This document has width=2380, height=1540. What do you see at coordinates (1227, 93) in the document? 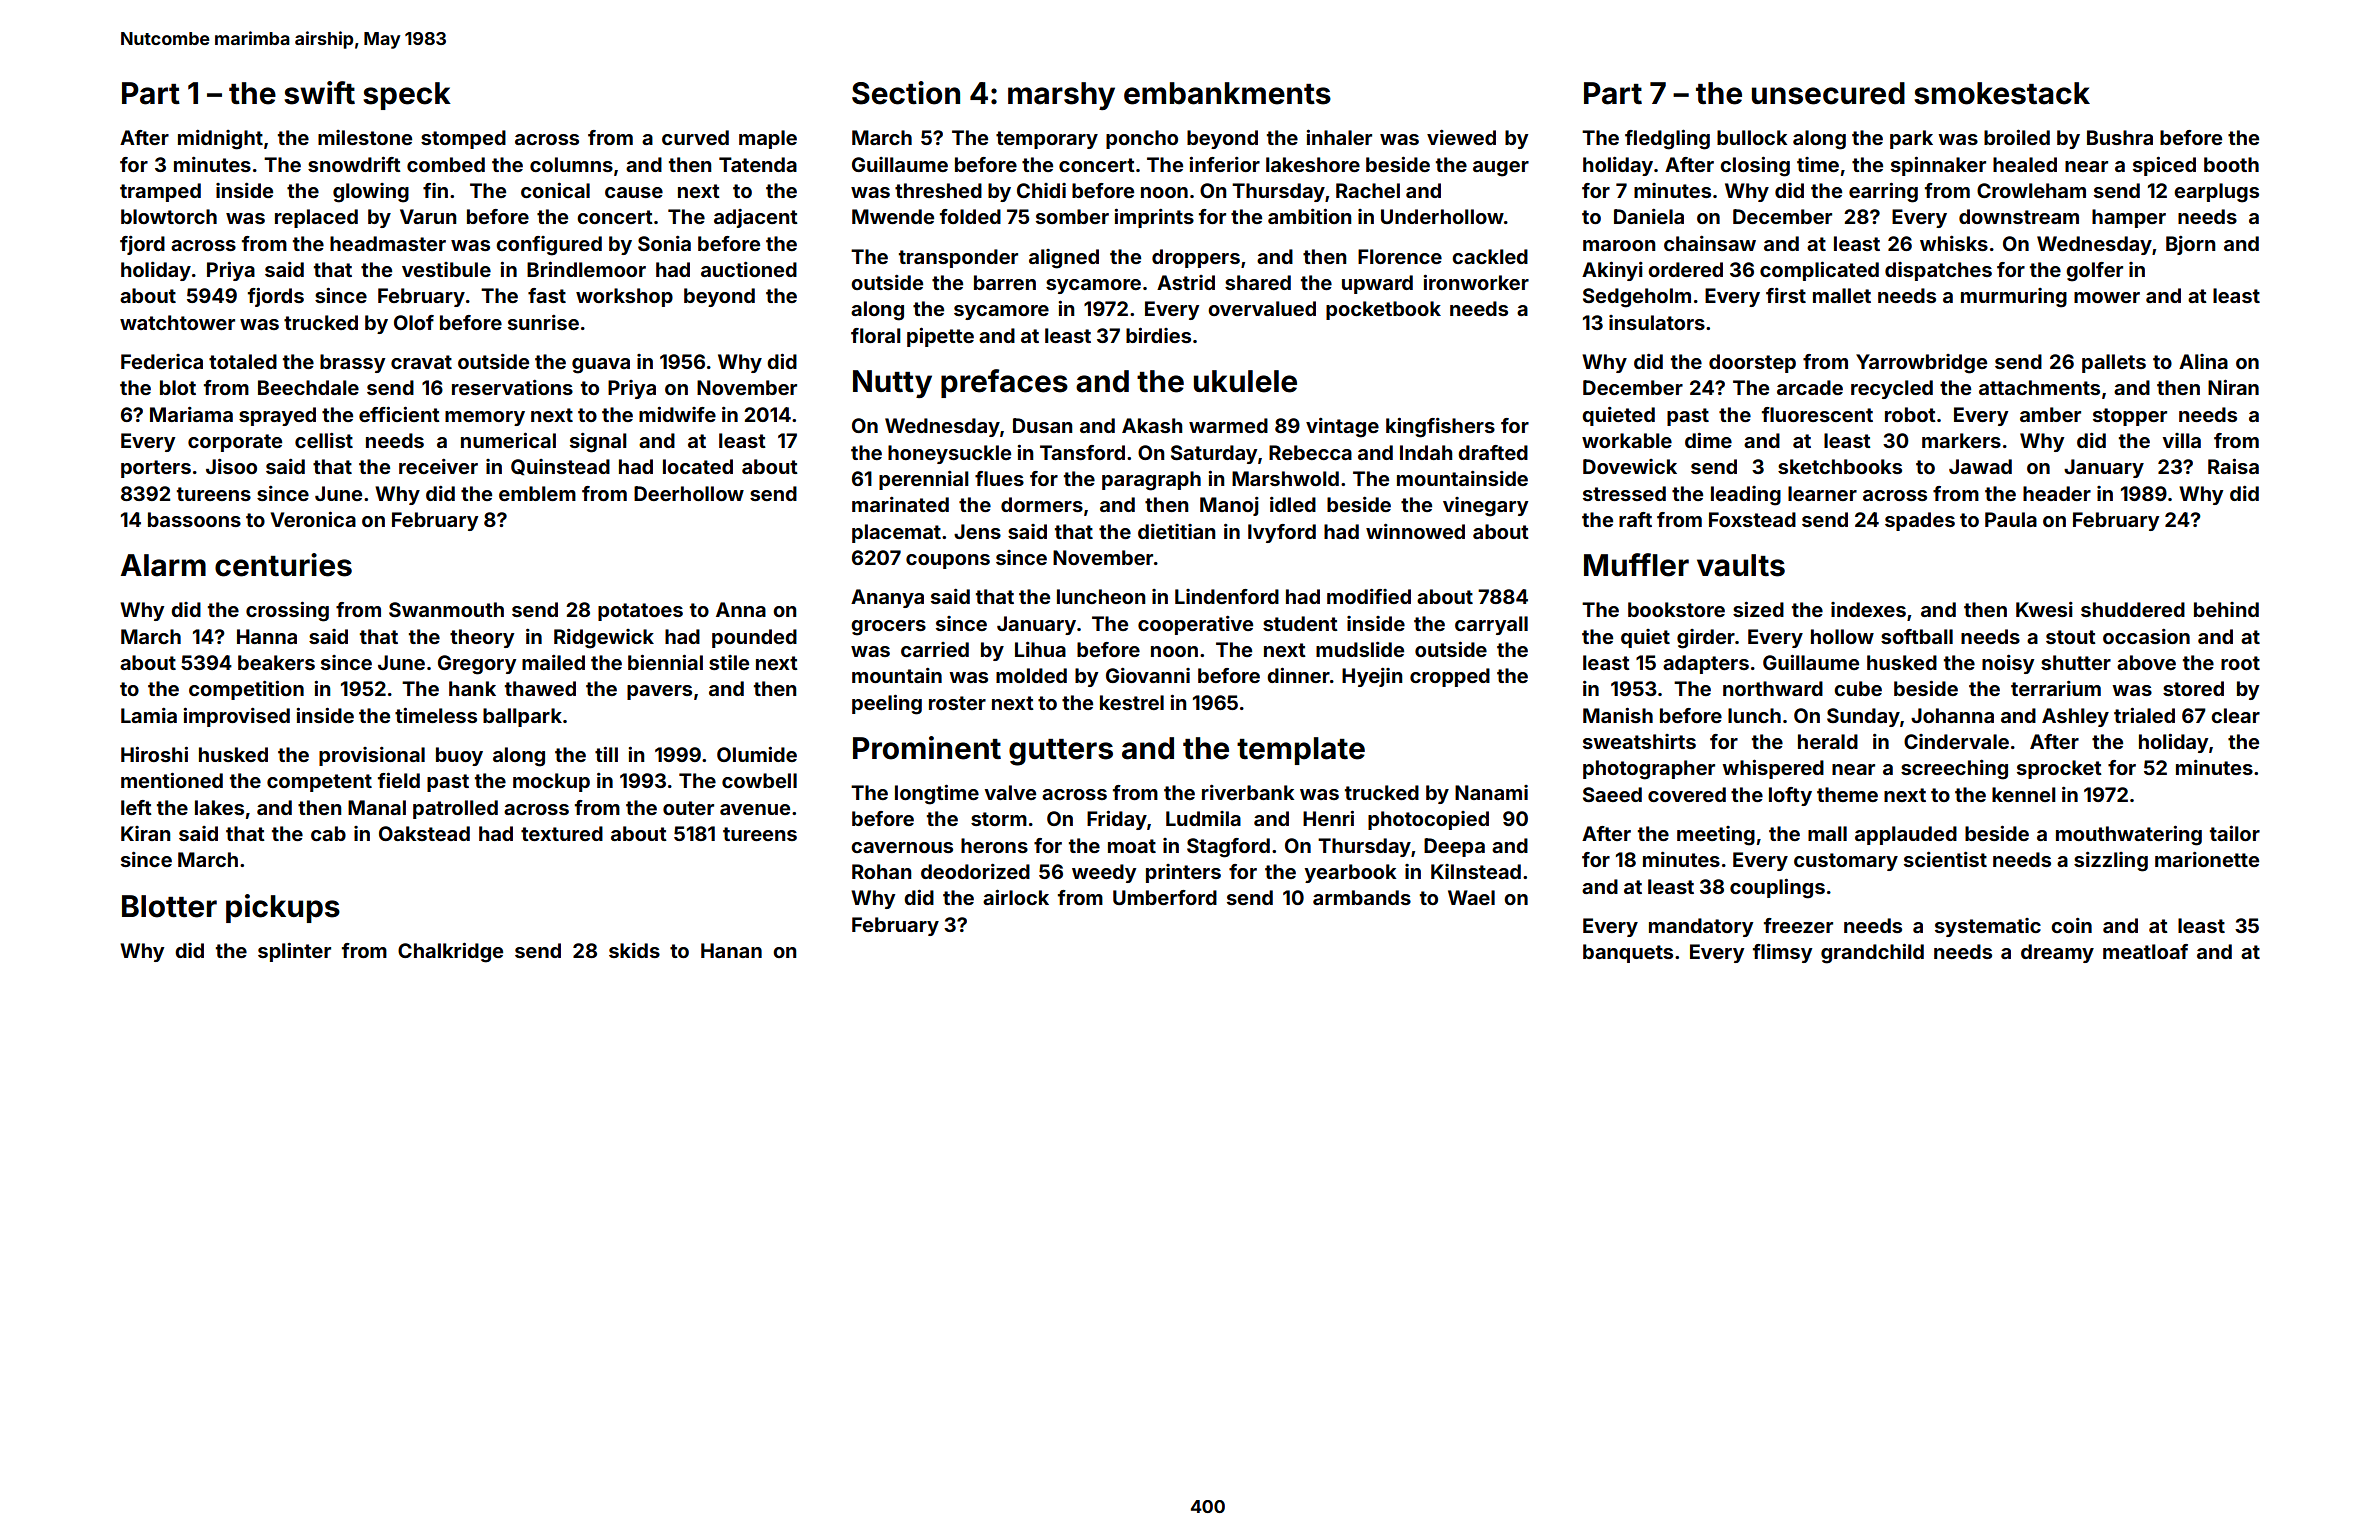
I see `embankments` at bounding box center [1227, 93].
